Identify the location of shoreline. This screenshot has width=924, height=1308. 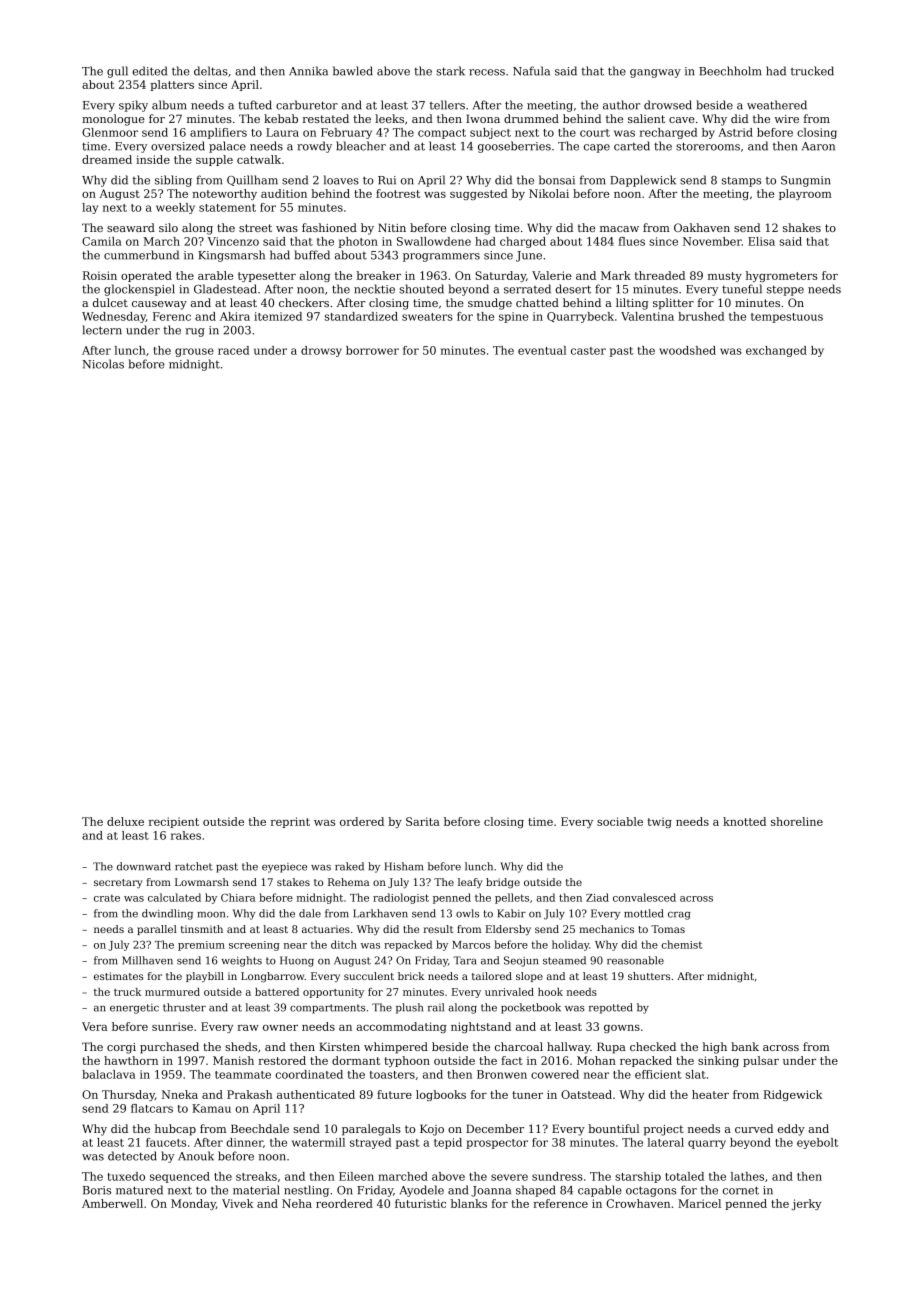
(797, 821).
